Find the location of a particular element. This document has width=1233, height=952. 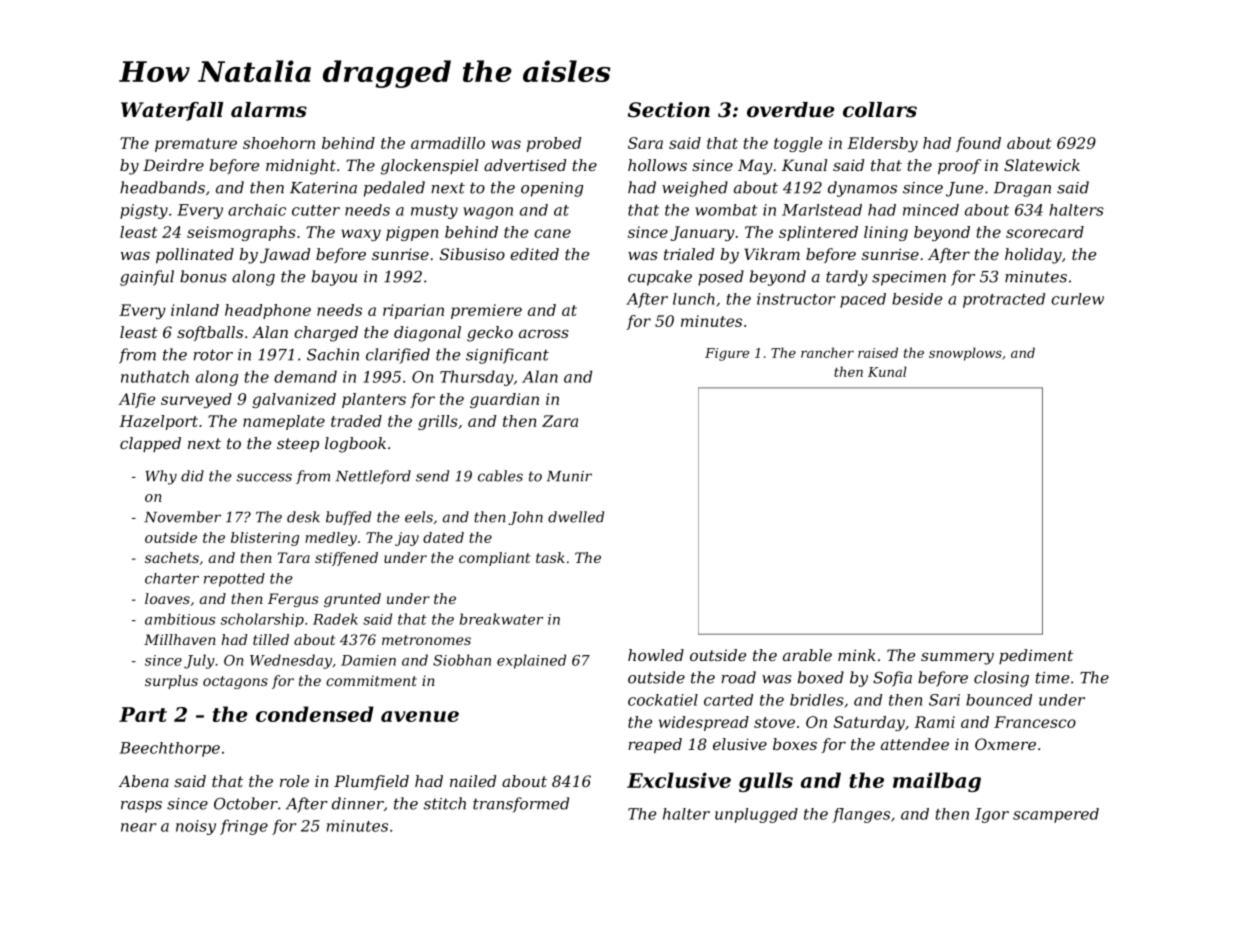

Igor is located at coordinates (992, 815).
